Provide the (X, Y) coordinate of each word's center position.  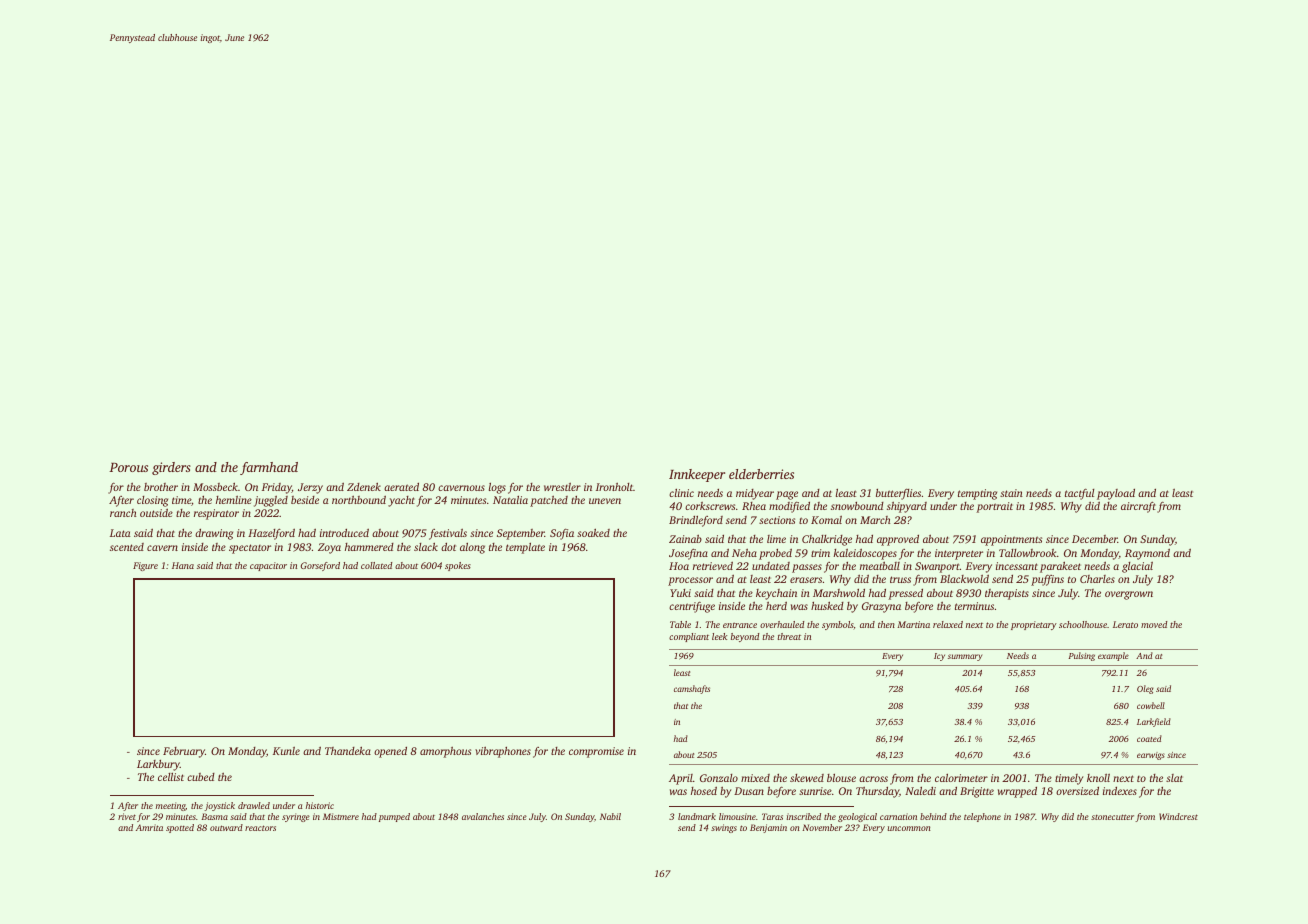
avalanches (483, 816)
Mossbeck (215, 486)
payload (1116, 494)
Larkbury (158, 765)
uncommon (909, 828)
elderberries (761, 474)
